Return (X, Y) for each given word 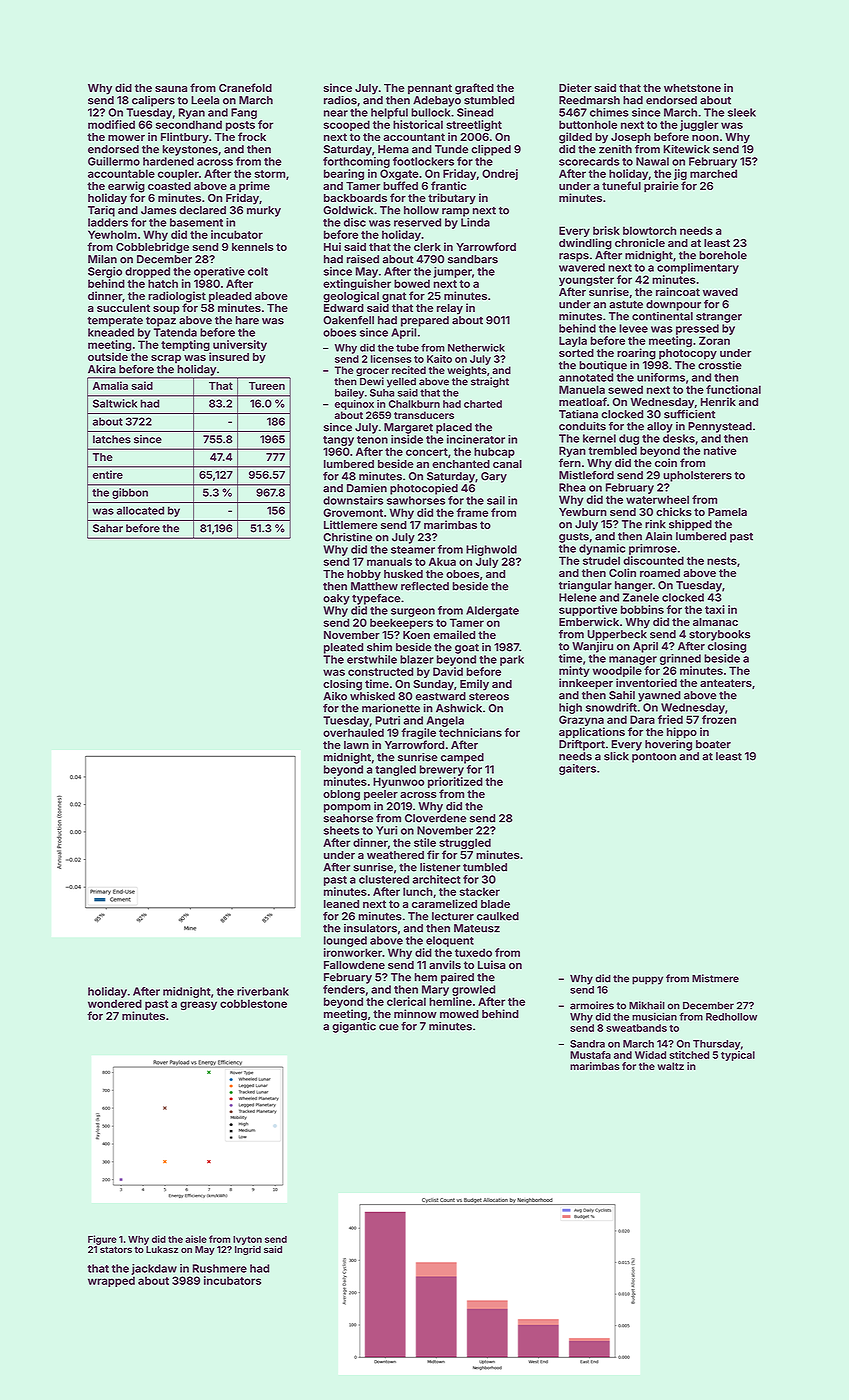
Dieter (575, 87)
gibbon (130, 493)
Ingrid (248, 1250)
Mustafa (590, 1055)
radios (340, 100)
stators (116, 1249)
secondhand (189, 124)
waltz (670, 1066)
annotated (586, 377)
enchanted (461, 464)
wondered (115, 1003)
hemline (450, 1001)
